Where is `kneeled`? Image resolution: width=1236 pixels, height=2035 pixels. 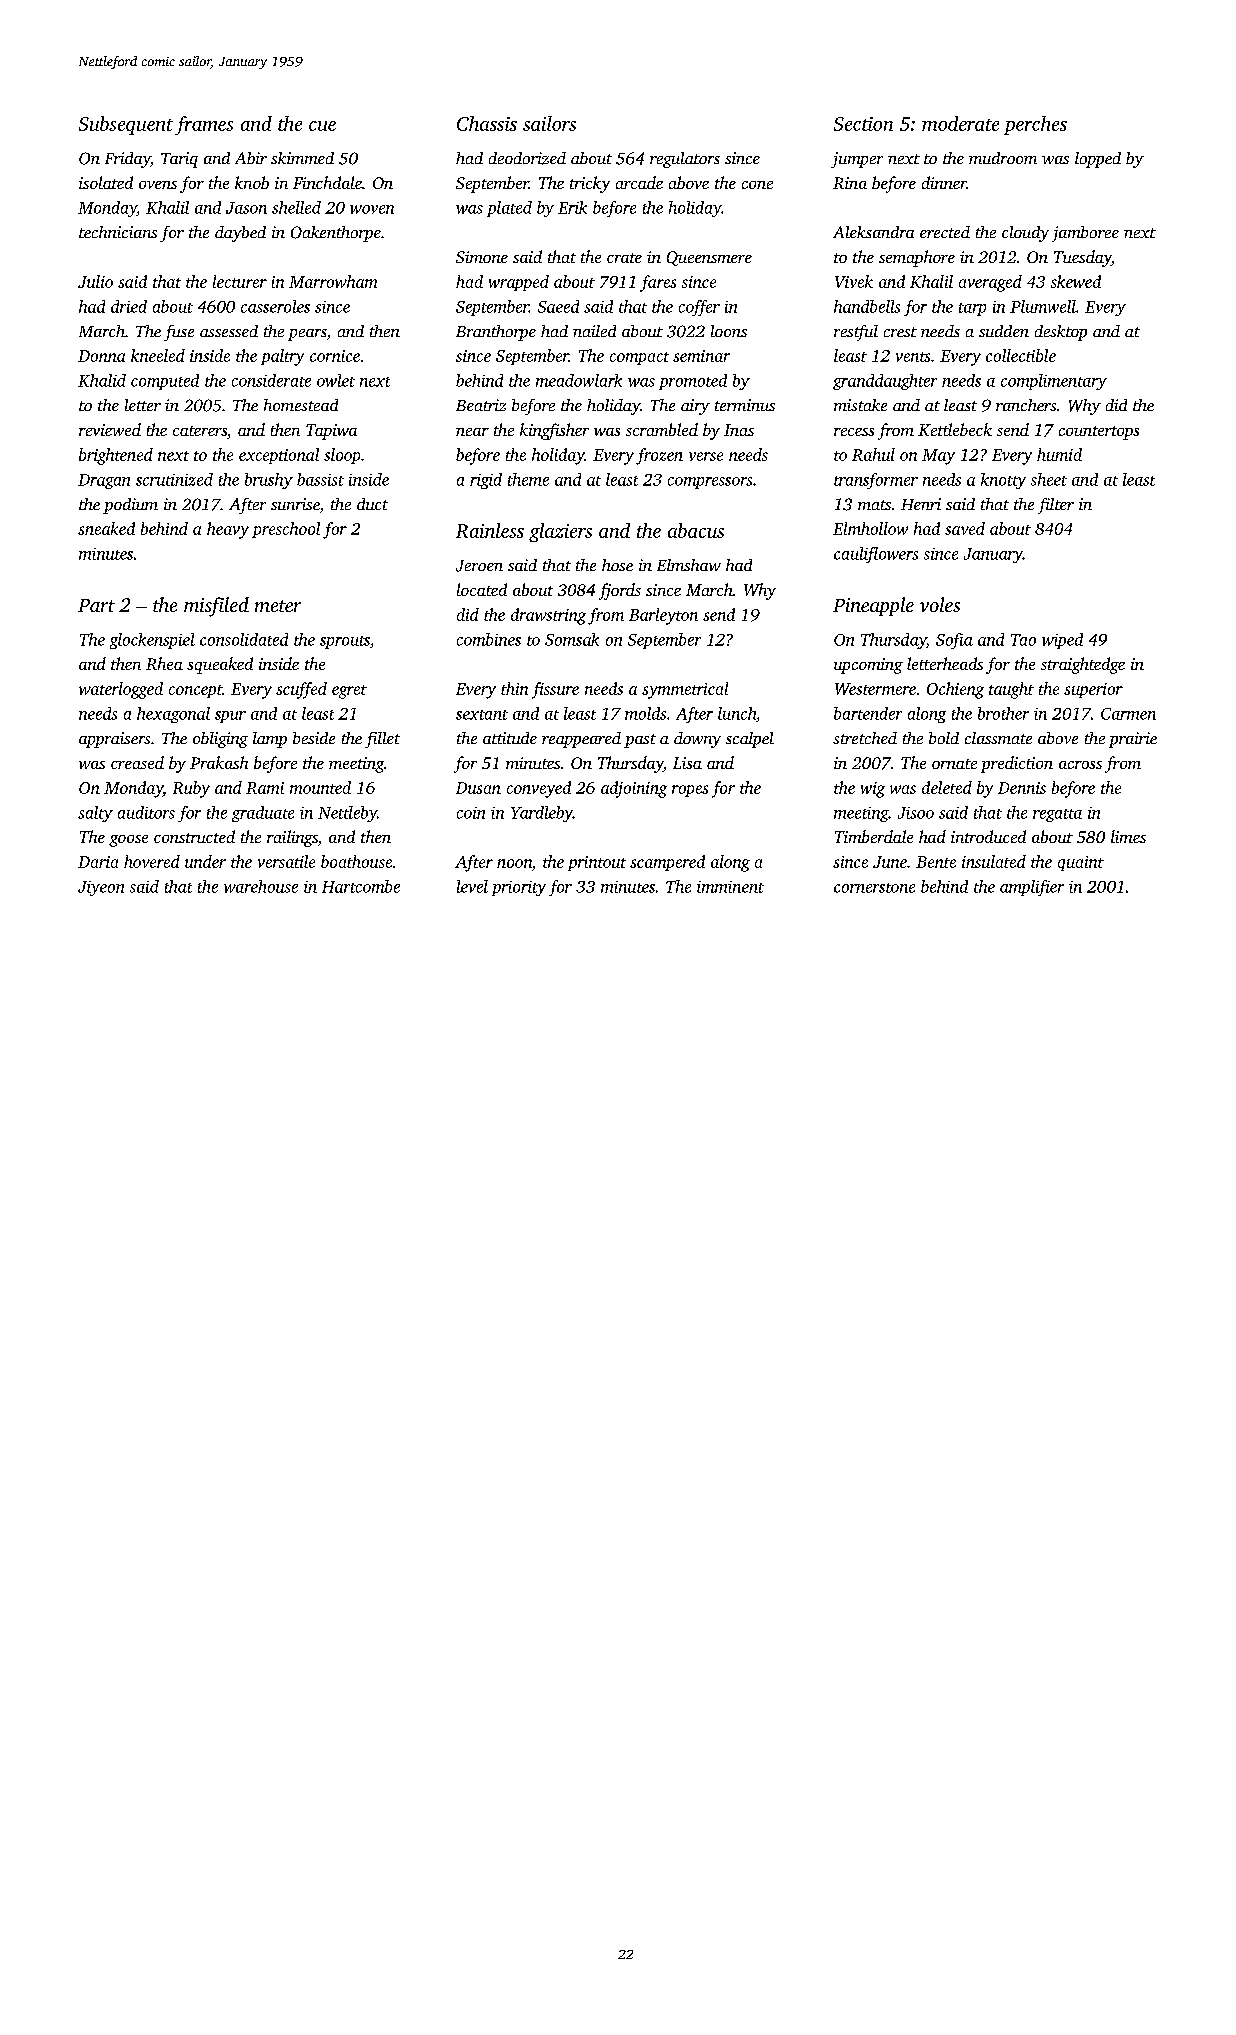 kneeled is located at coordinates (158, 355).
